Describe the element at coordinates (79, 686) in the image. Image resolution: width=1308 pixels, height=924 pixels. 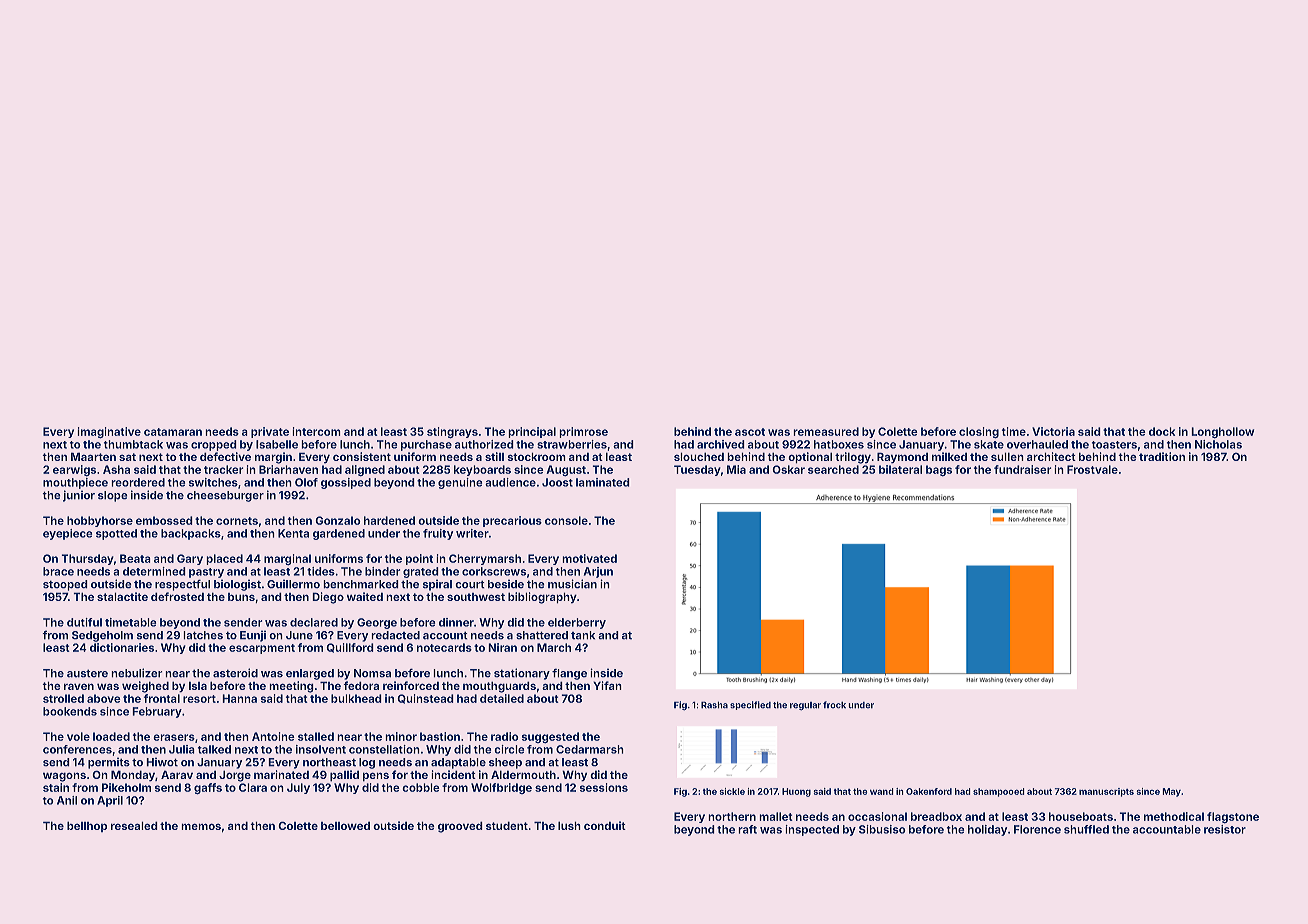
I see `raven` at that location.
